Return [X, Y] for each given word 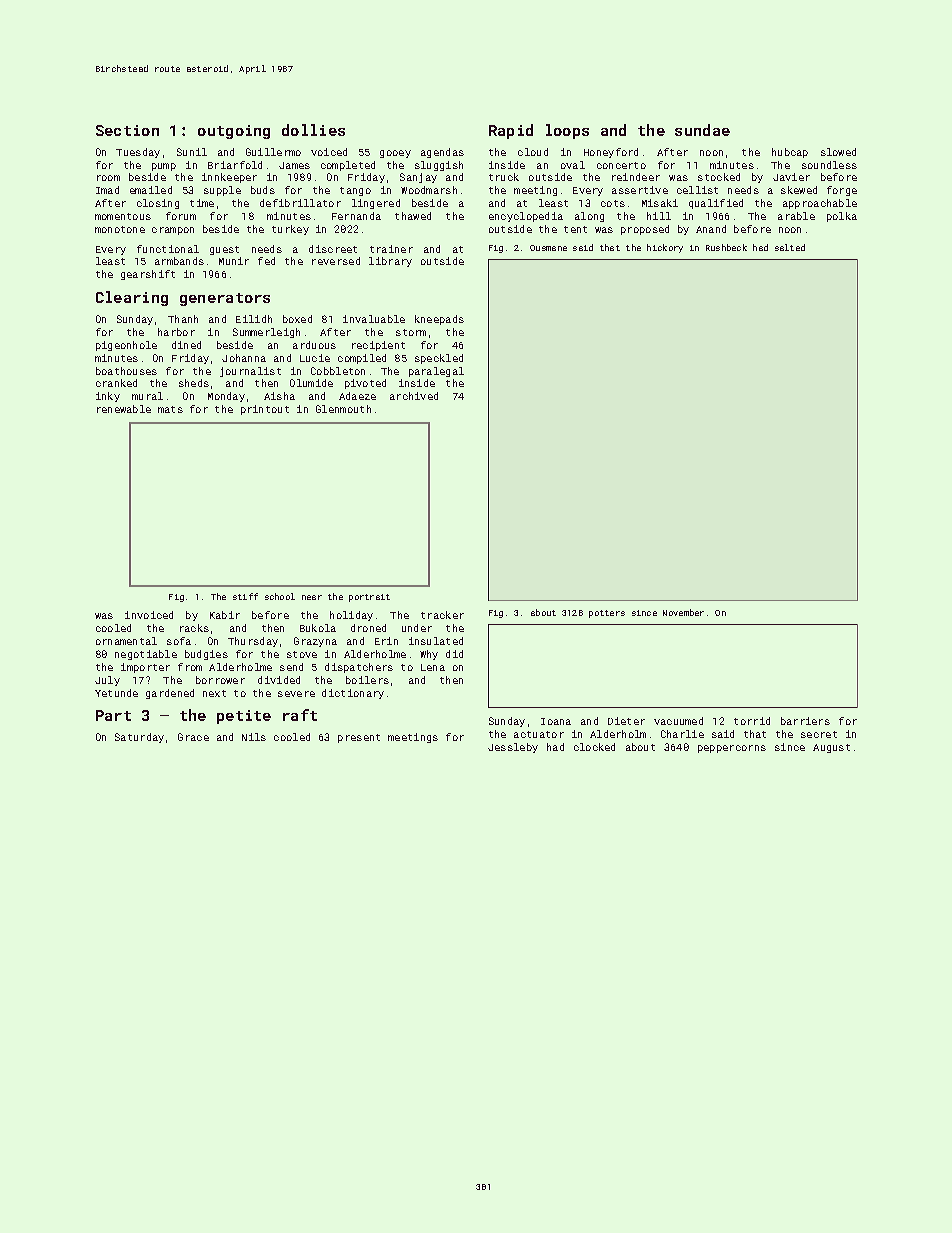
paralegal [436, 372]
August [831, 748]
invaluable [374, 319]
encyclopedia [526, 217]
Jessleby [513, 748]
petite [244, 717]
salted [790, 247]
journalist [250, 372]
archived [414, 396]
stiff [245, 596]
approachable [820, 204]
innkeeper [229, 178]
